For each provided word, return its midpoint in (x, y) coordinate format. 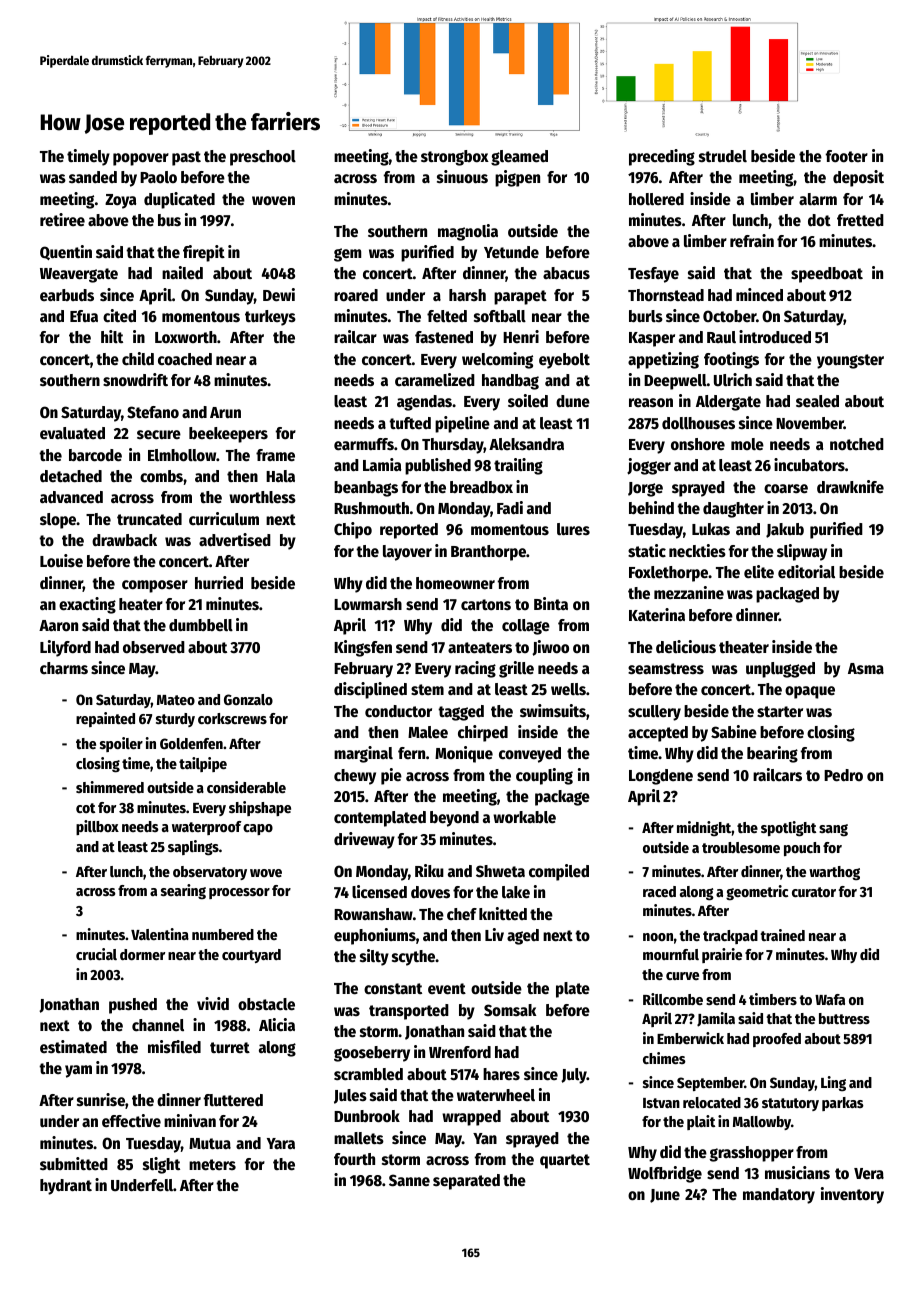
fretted (860, 220)
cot (85, 808)
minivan (190, 1120)
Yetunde (511, 252)
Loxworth (186, 337)
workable (524, 817)
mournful (671, 954)
